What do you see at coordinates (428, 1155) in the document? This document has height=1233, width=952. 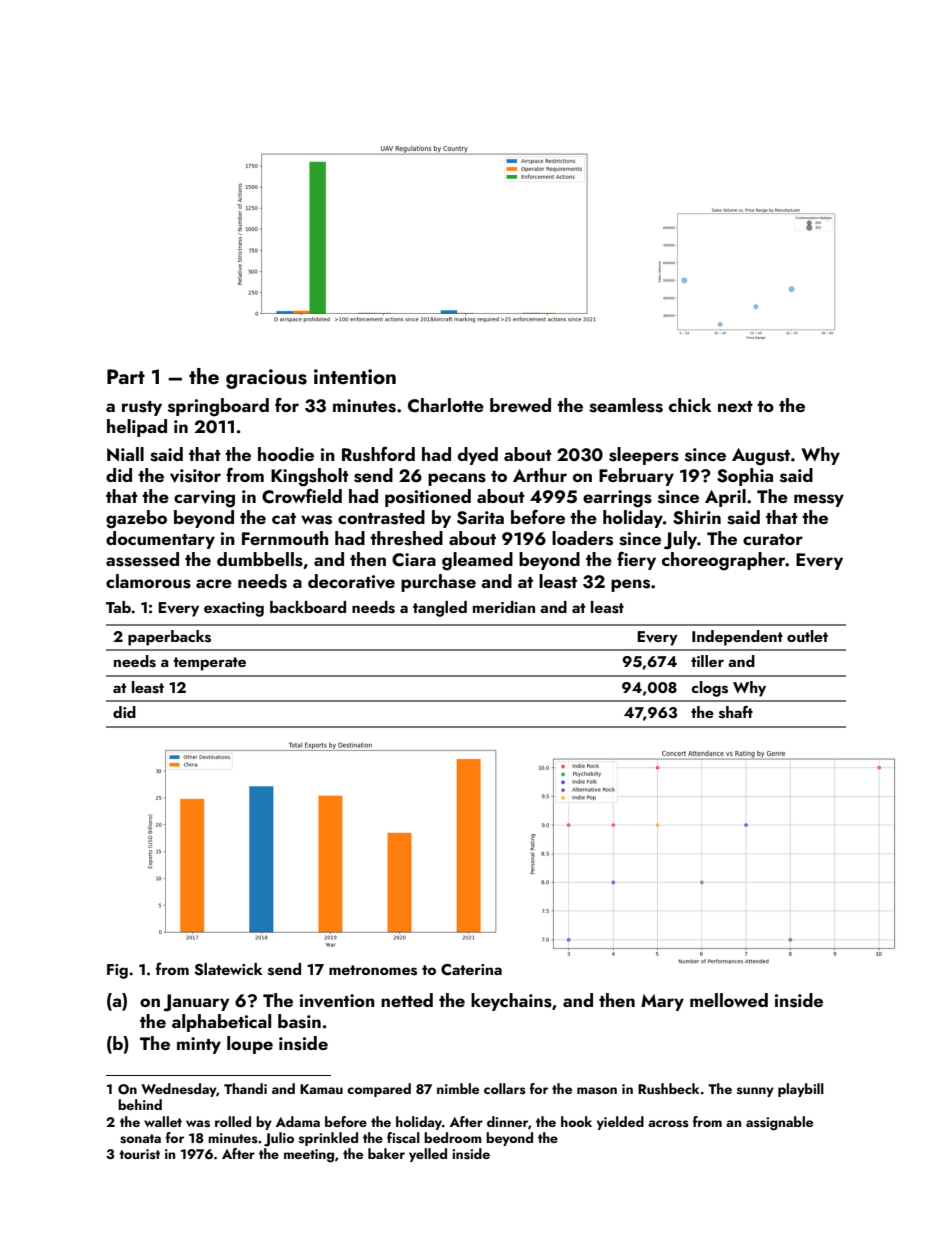 I see `yelled` at bounding box center [428, 1155].
